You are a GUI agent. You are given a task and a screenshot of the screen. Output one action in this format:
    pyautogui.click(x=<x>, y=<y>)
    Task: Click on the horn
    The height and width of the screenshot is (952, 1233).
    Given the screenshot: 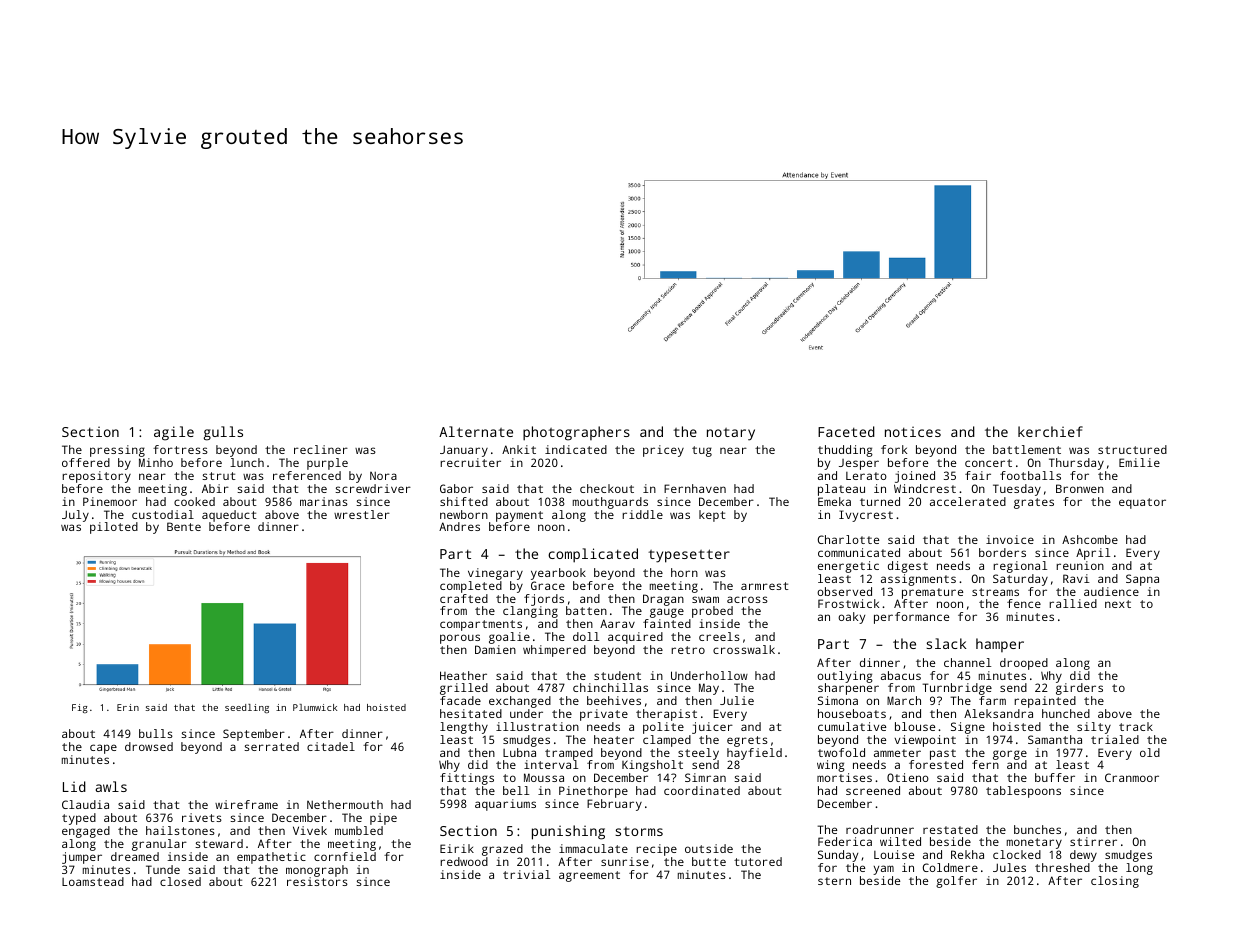 What is the action you would take?
    pyautogui.click(x=684, y=572)
